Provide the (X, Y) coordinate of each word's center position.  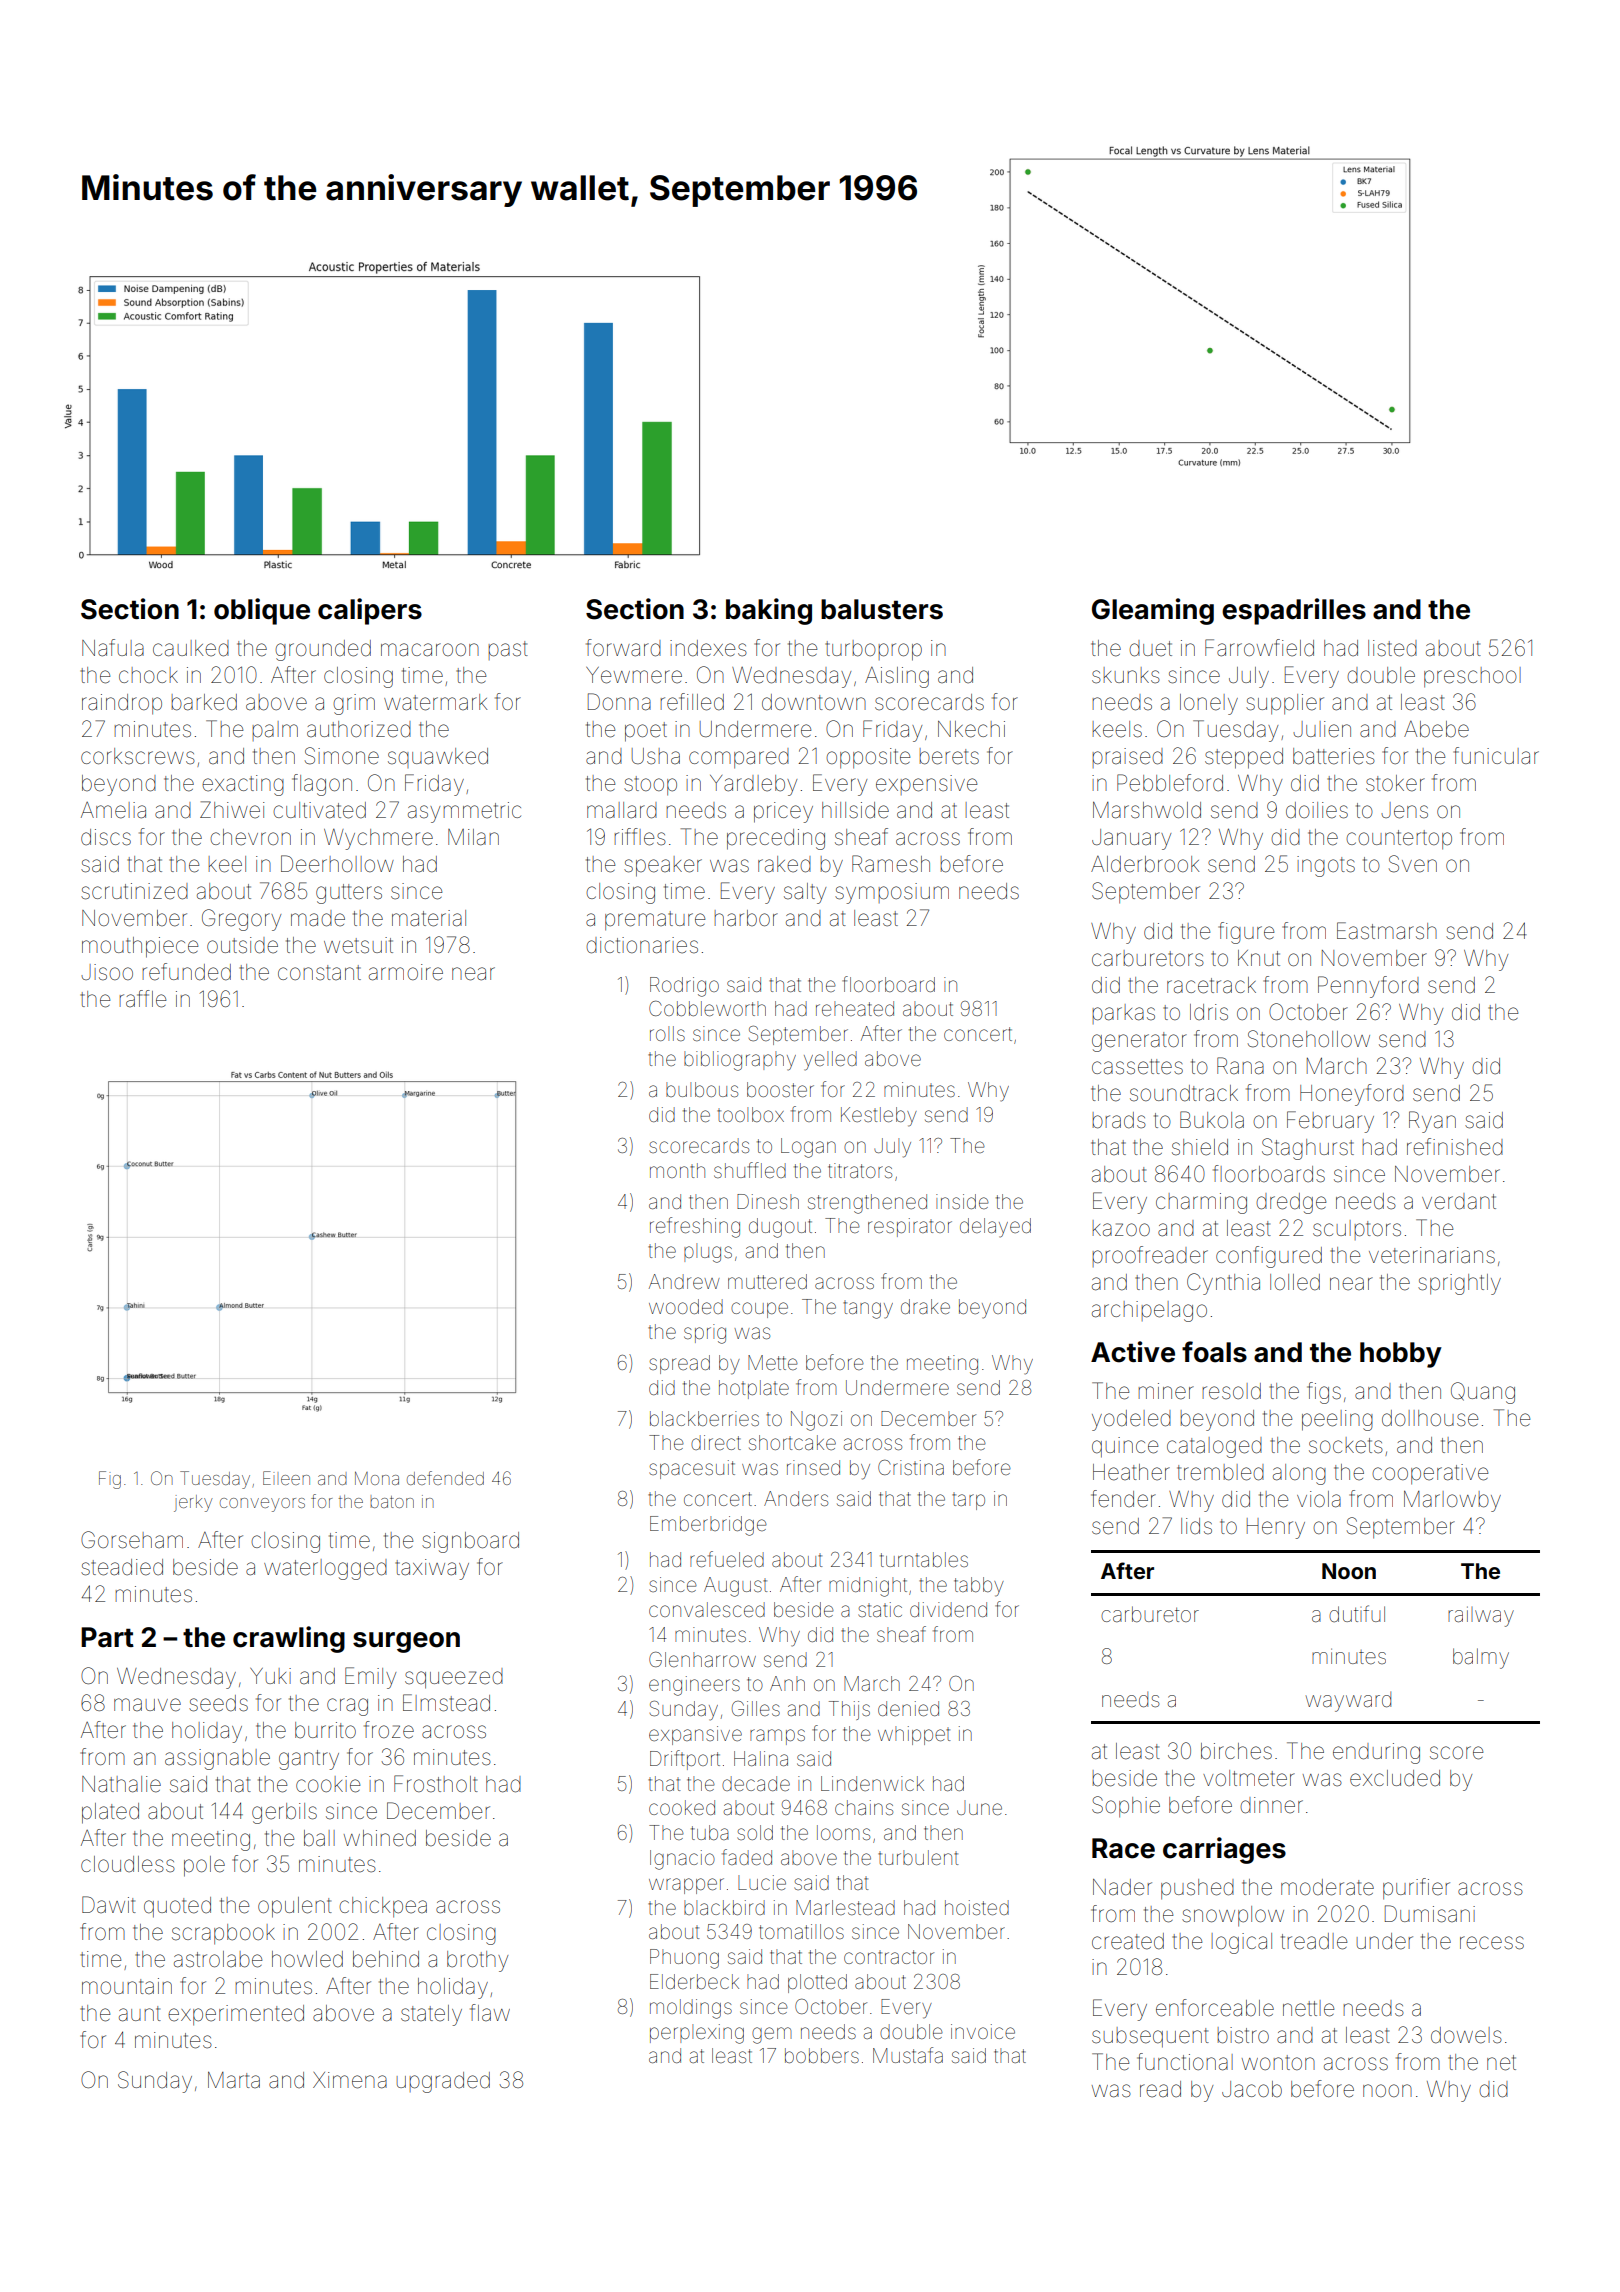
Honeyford (1352, 1095)
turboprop (874, 650)
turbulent (918, 1857)
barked (204, 702)
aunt (140, 2014)
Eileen (286, 1478)
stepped (1244, 758)
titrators (860, 1170)
